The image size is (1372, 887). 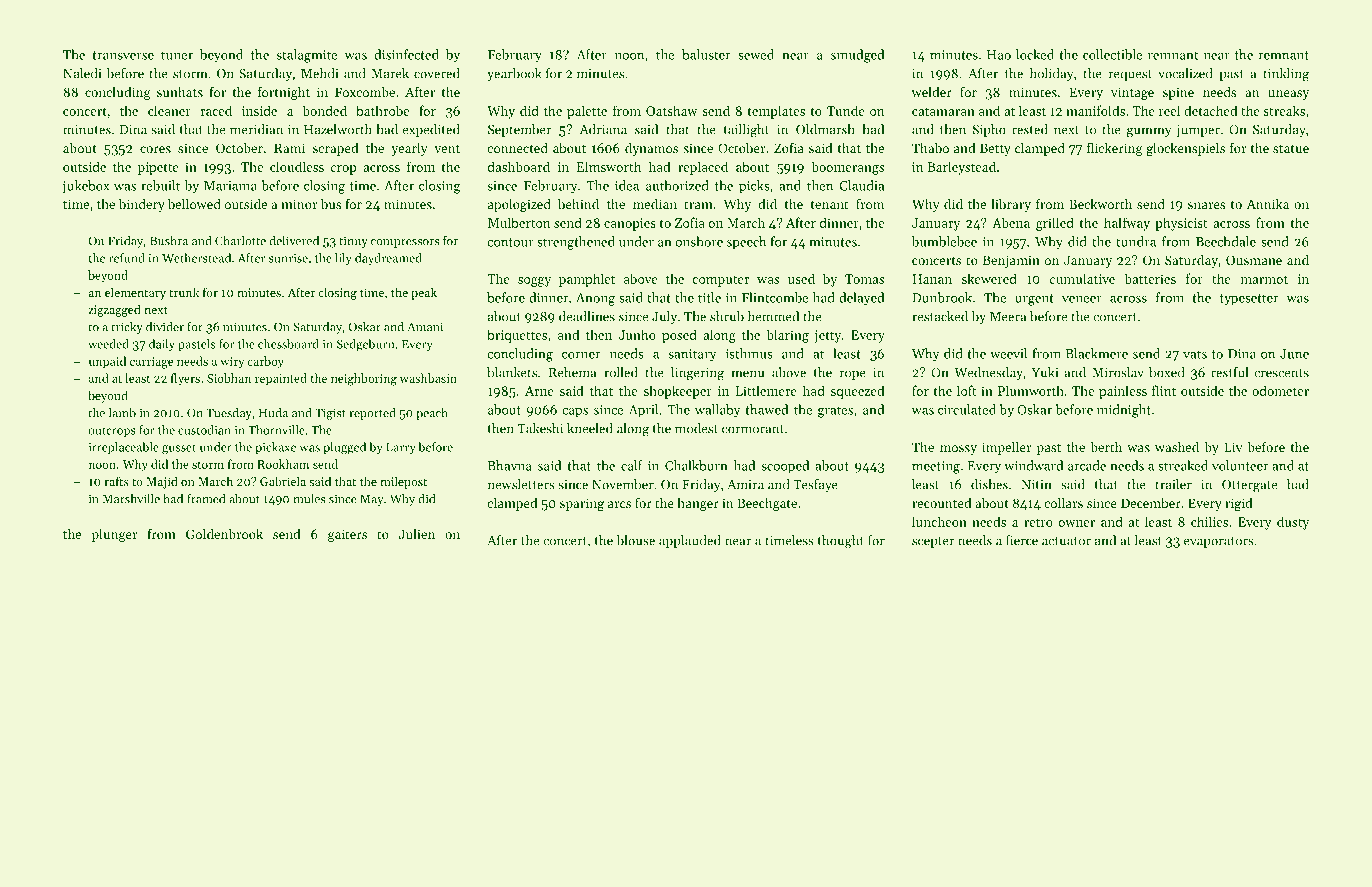 I want to click on Julien, so click(x=417, y=534).
